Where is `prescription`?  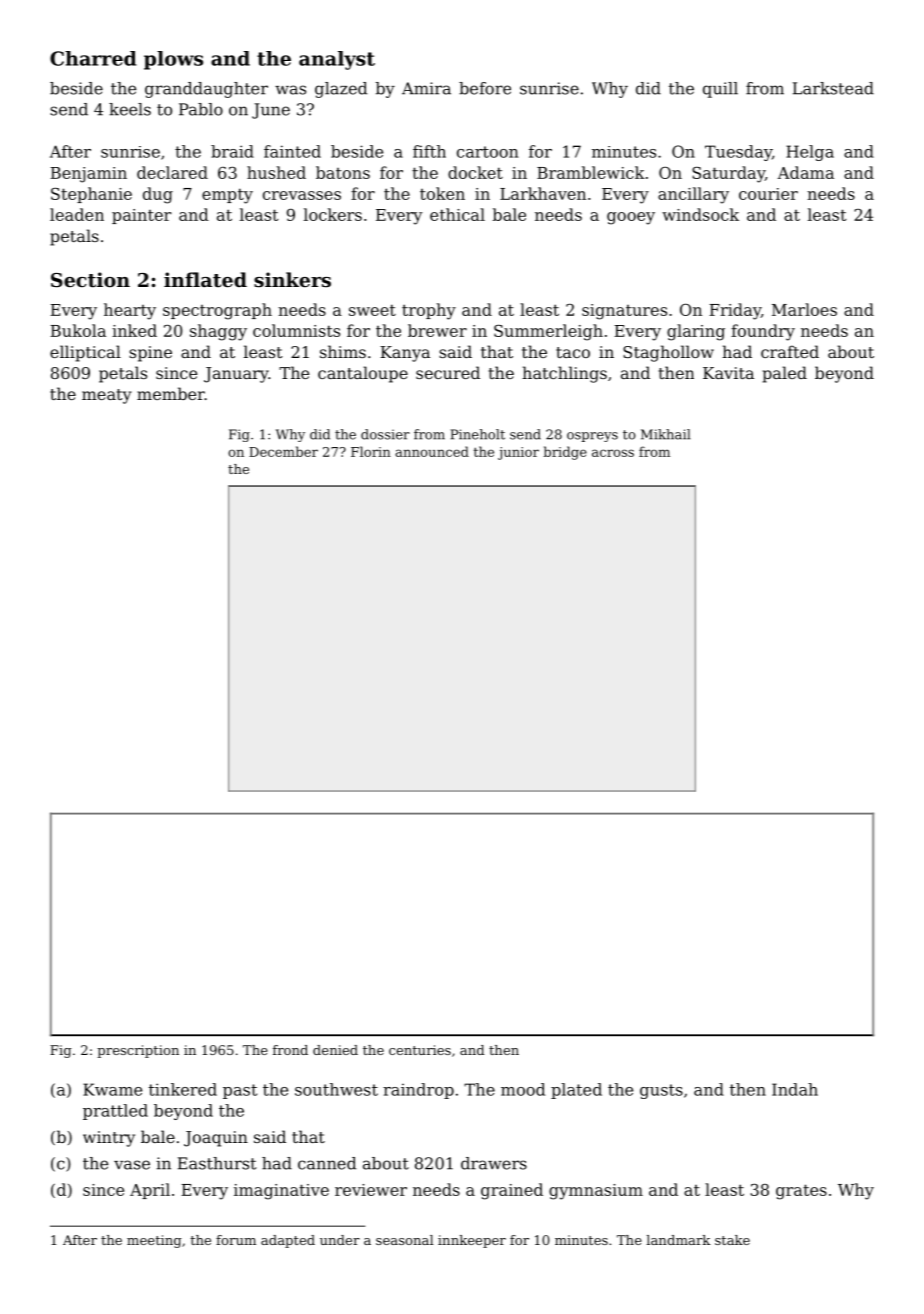 prescription is located at coordinates (138, 1051).
